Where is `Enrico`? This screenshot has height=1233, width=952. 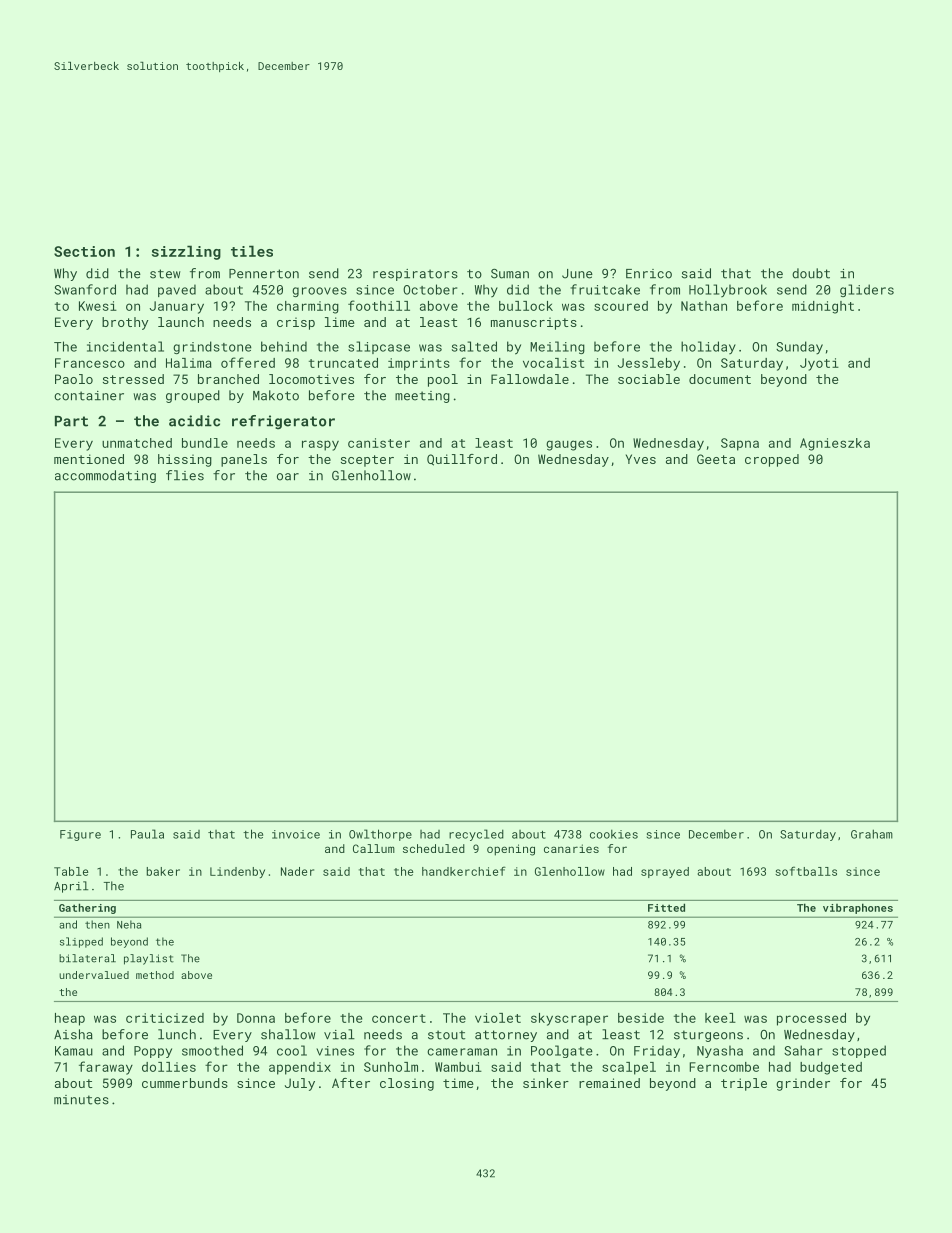
Enrico is located at coordinates (649, 274).
